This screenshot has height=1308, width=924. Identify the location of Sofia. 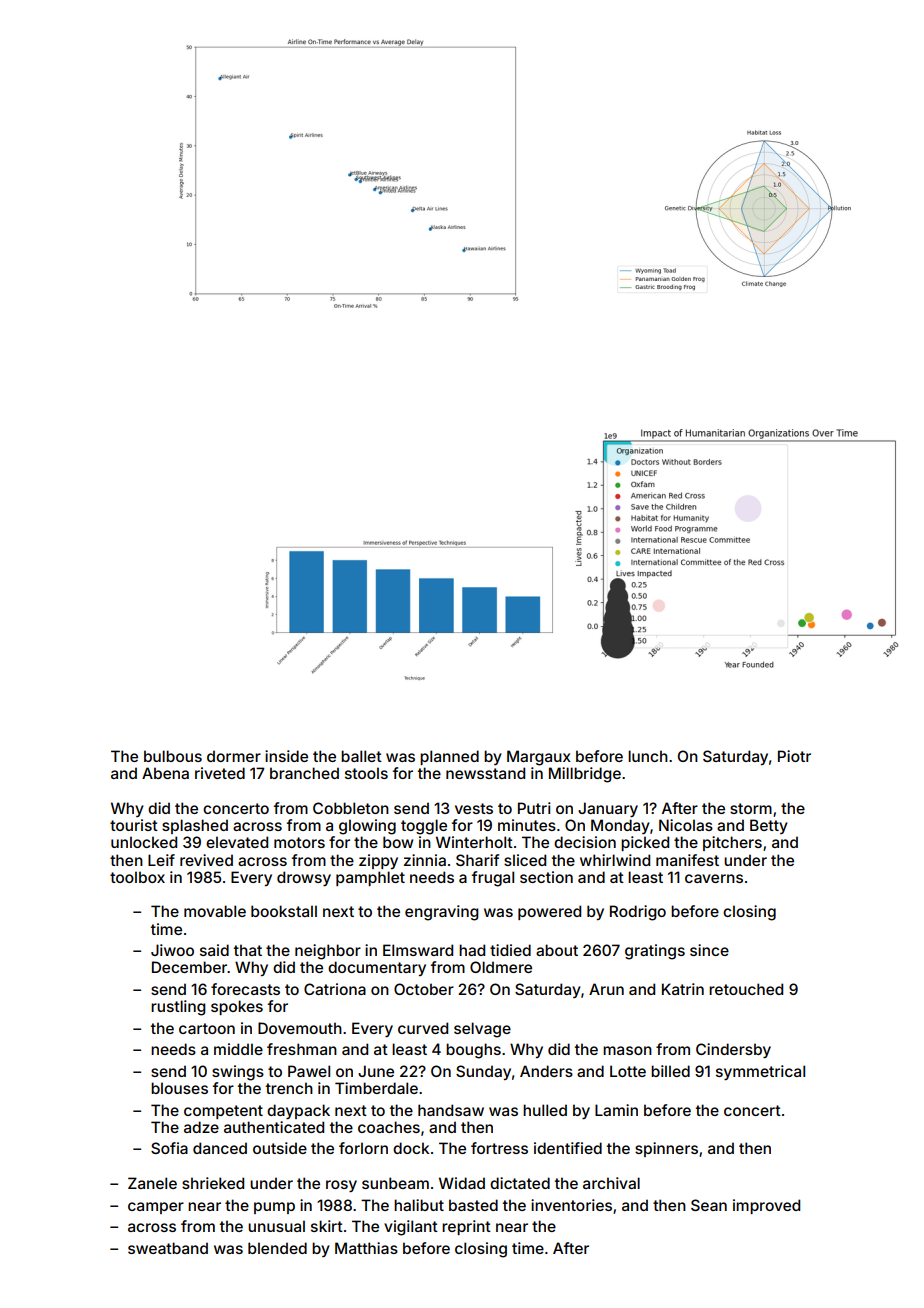
(169, 1148).
